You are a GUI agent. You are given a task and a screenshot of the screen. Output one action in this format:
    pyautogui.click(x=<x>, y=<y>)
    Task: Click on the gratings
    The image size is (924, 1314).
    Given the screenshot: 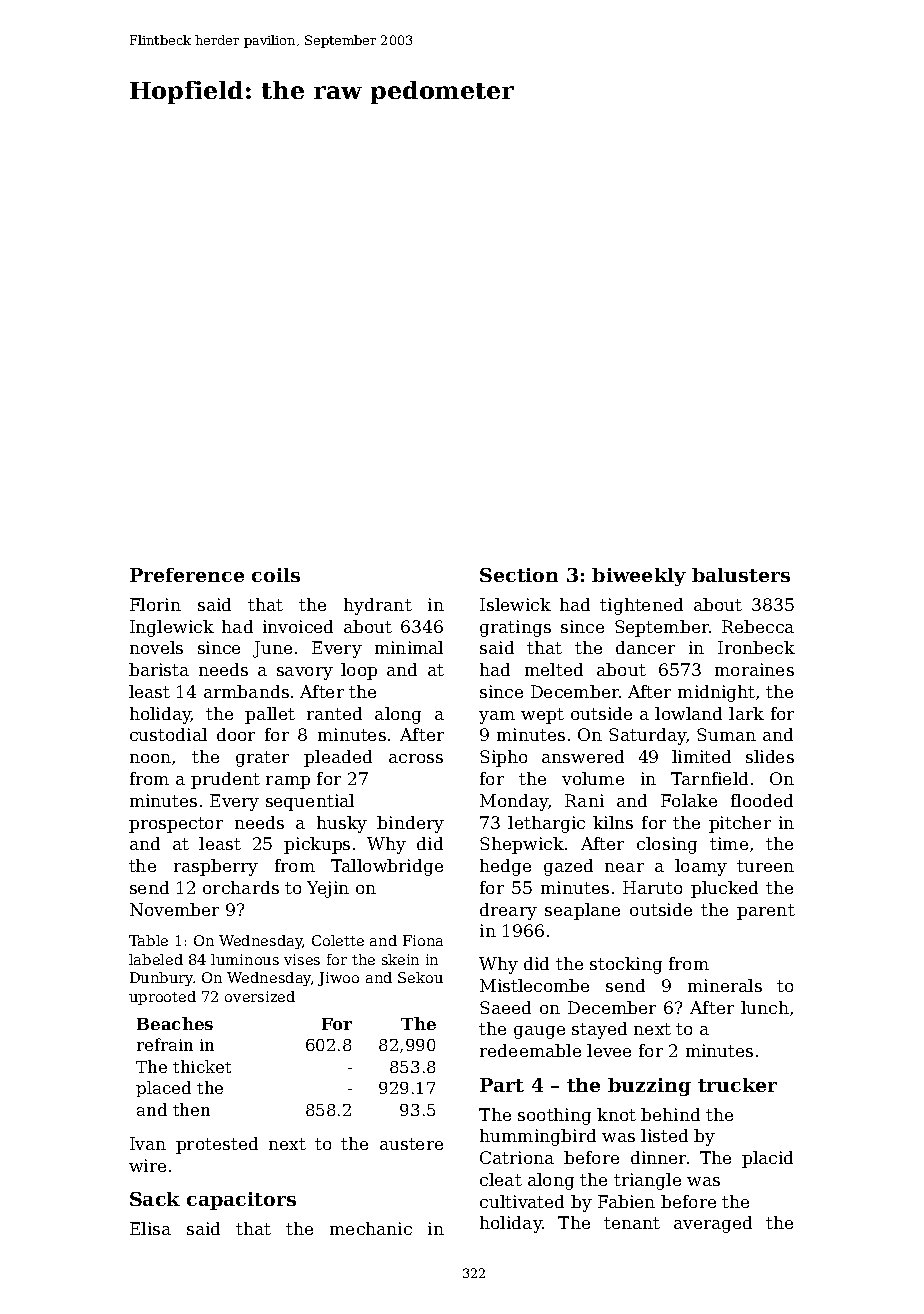 What is the action you would take?
    pyautogui.click(x=515, y=628)
